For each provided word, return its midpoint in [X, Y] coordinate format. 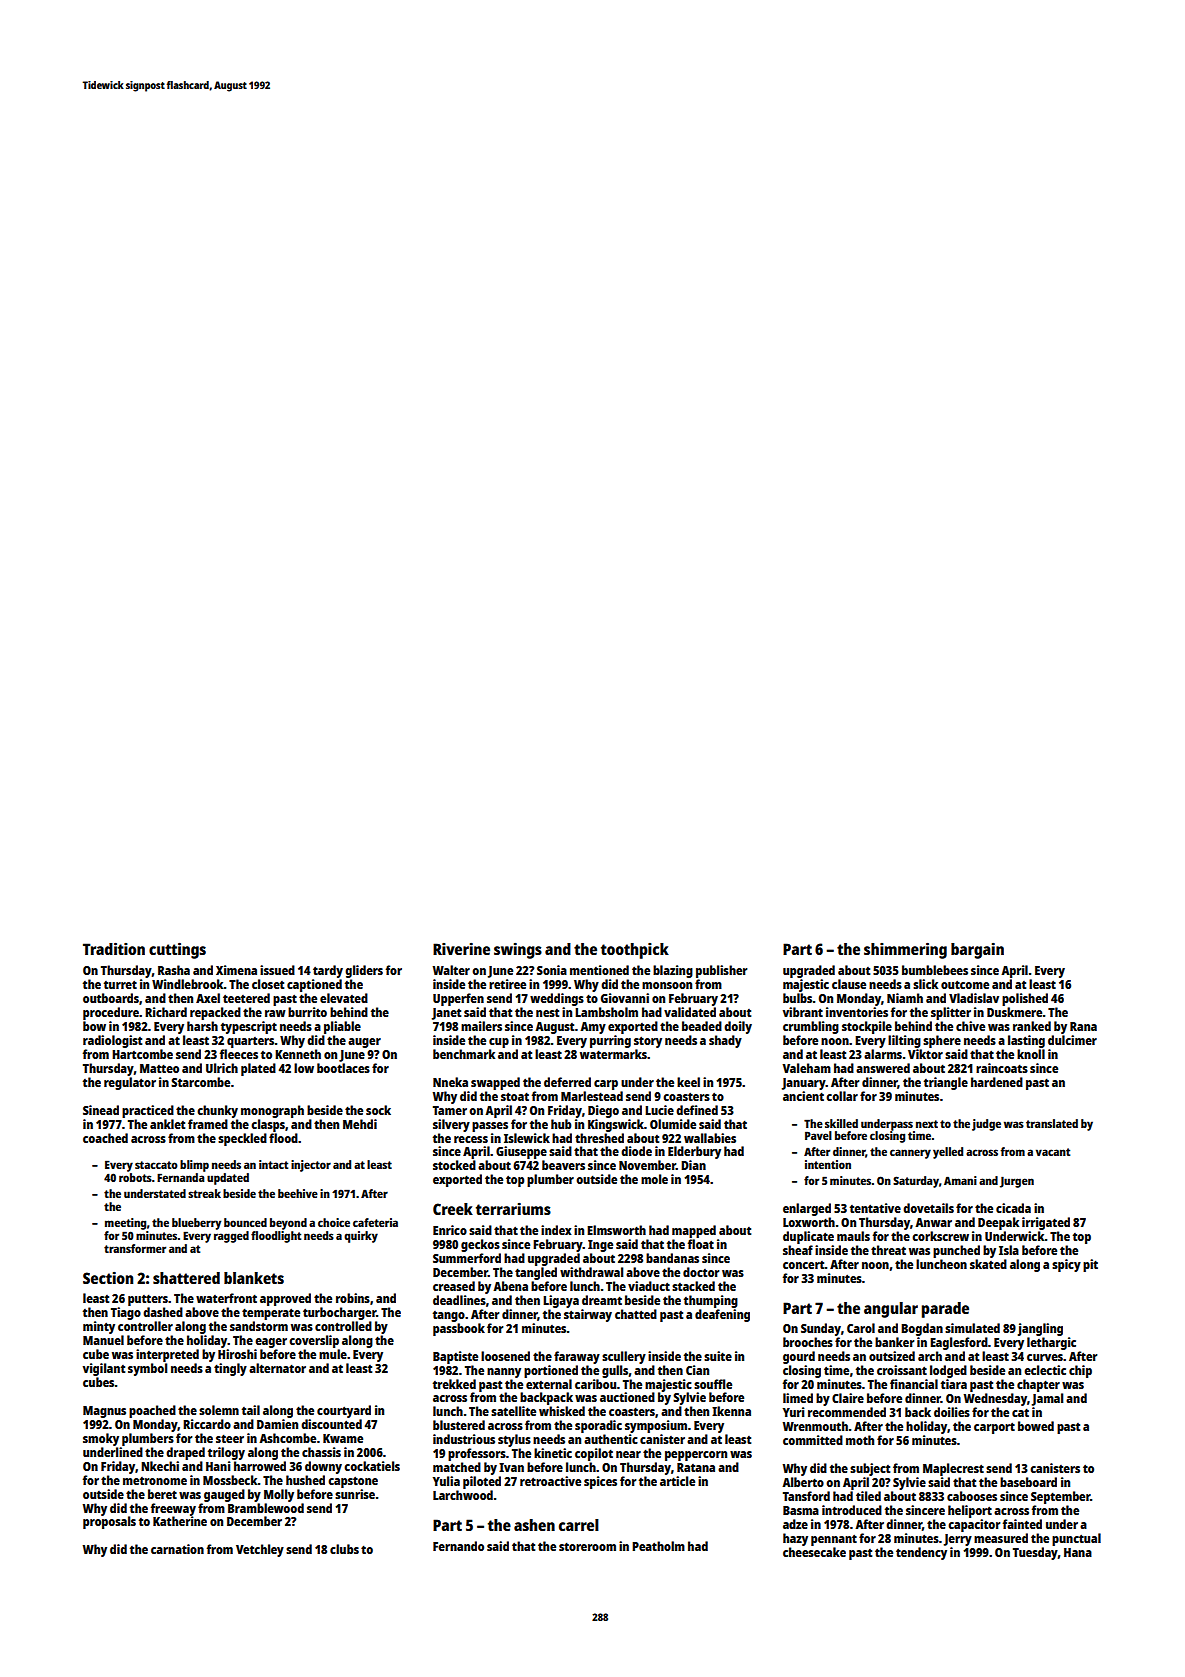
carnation [177, 1549]
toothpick [635, 951]
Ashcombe [287, 1438]
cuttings [177, 951]
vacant [1053, 1152]
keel [688, 1082]
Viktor [925, 1054]
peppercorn [696, 1456]
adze [795, 1524]
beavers [563, 1165]
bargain [977, 951]
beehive [298, 1193]
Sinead [101, 1110]
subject [870, 1469]
